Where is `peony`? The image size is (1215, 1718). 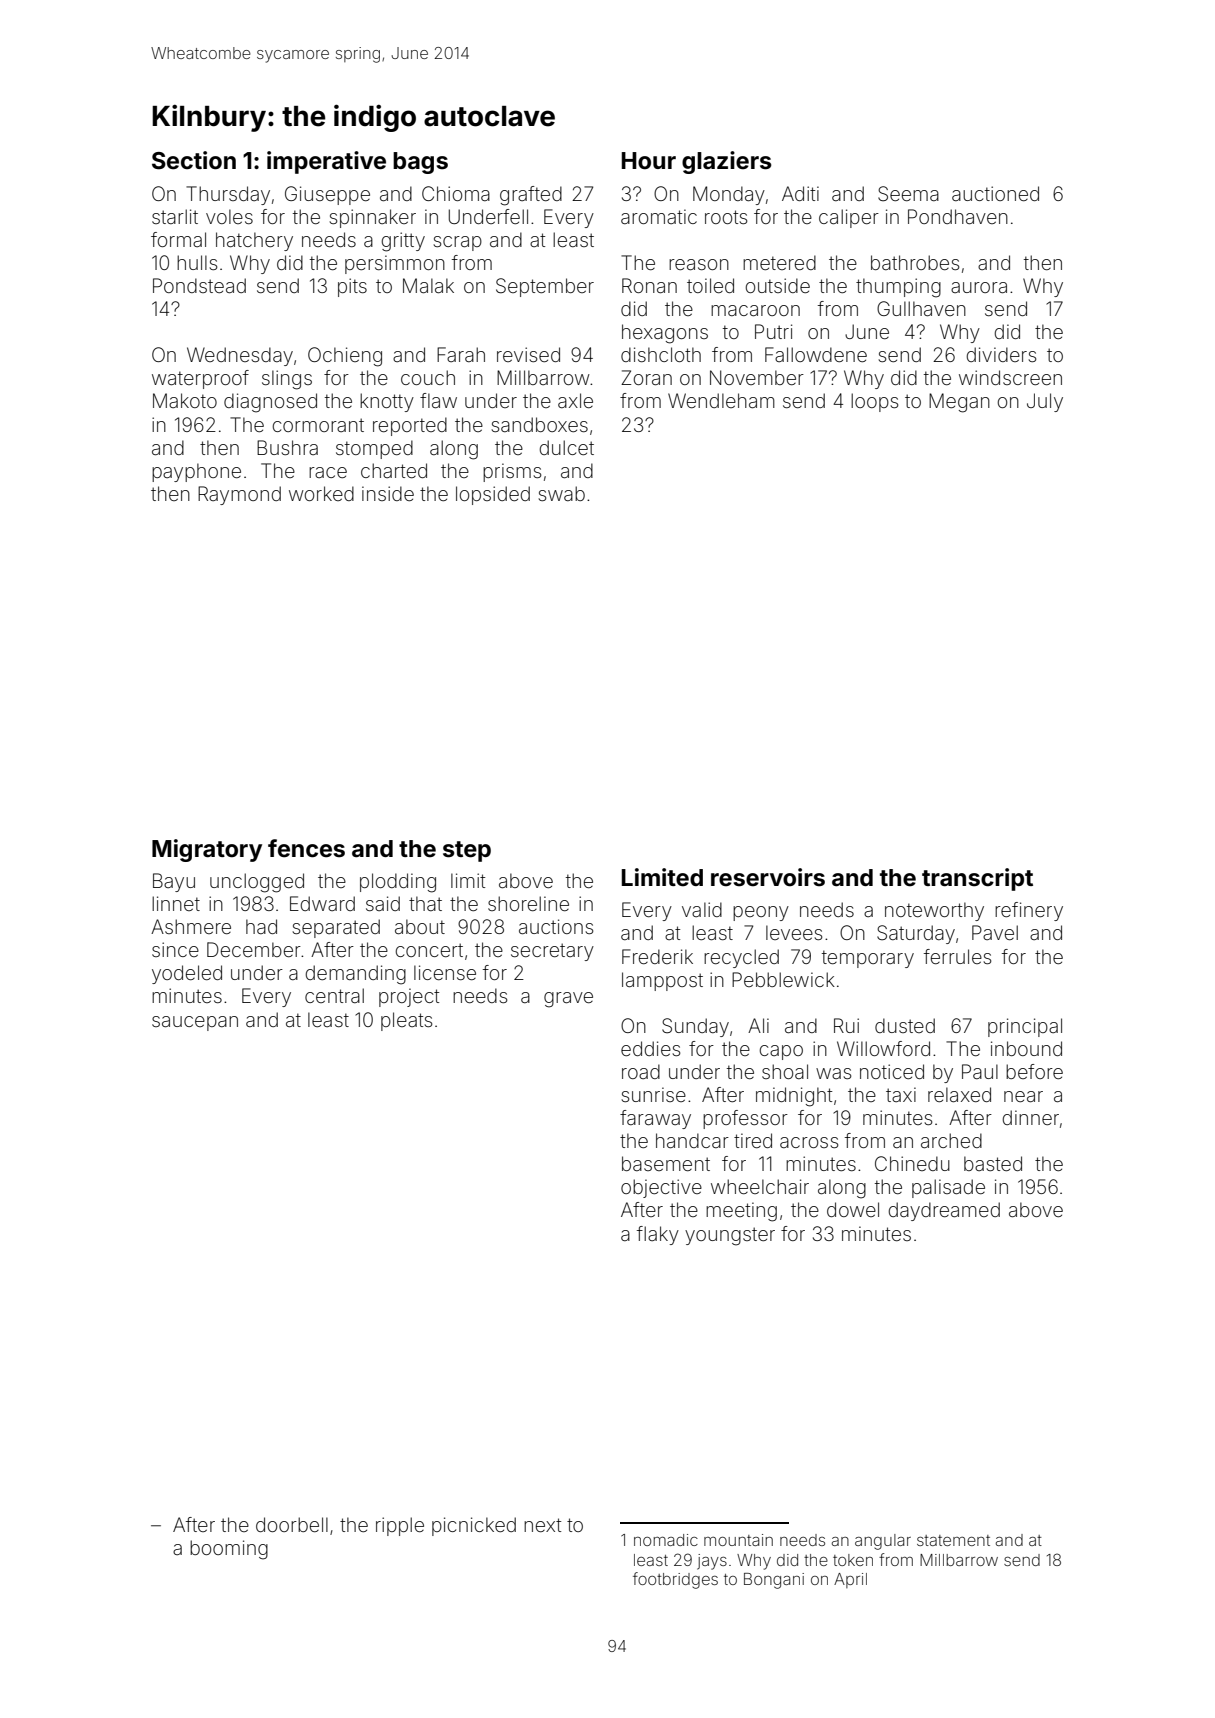 peony is located at coordinates (761, 913).
